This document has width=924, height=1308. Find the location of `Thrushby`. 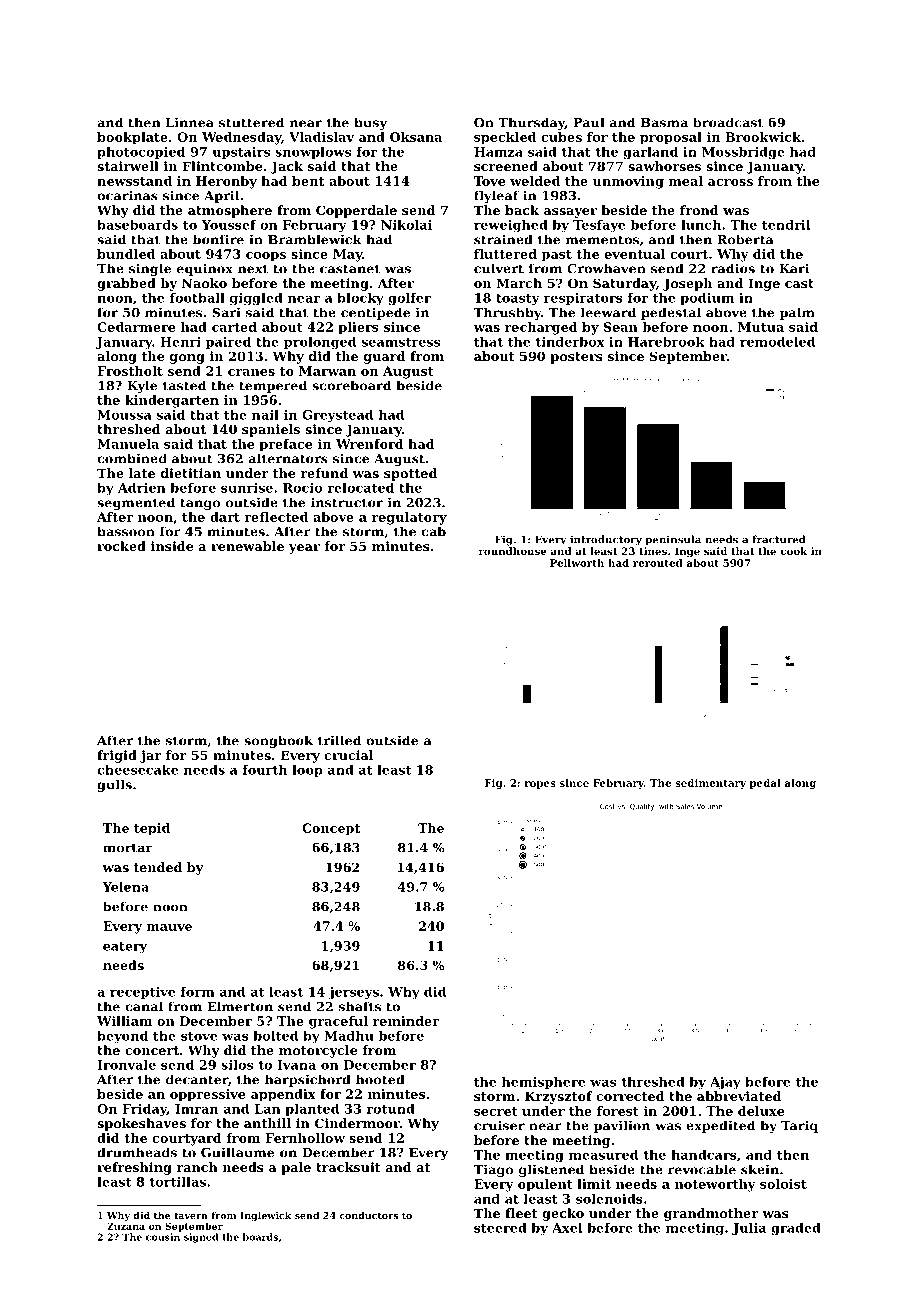

Thrushby is located at coordinates (507, 313).
